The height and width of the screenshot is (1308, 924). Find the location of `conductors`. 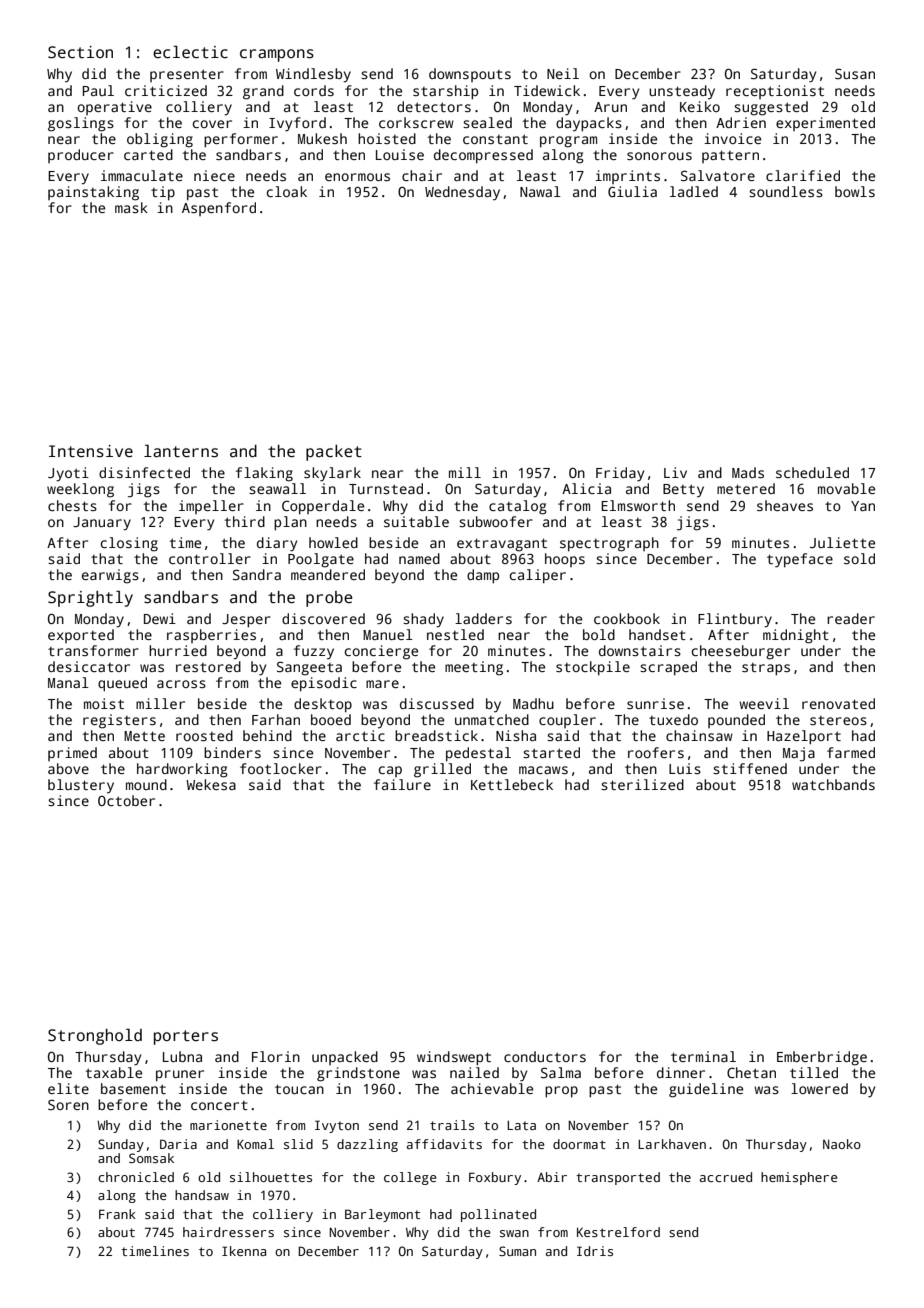

conductors is located at coordinates (545, 1056).
